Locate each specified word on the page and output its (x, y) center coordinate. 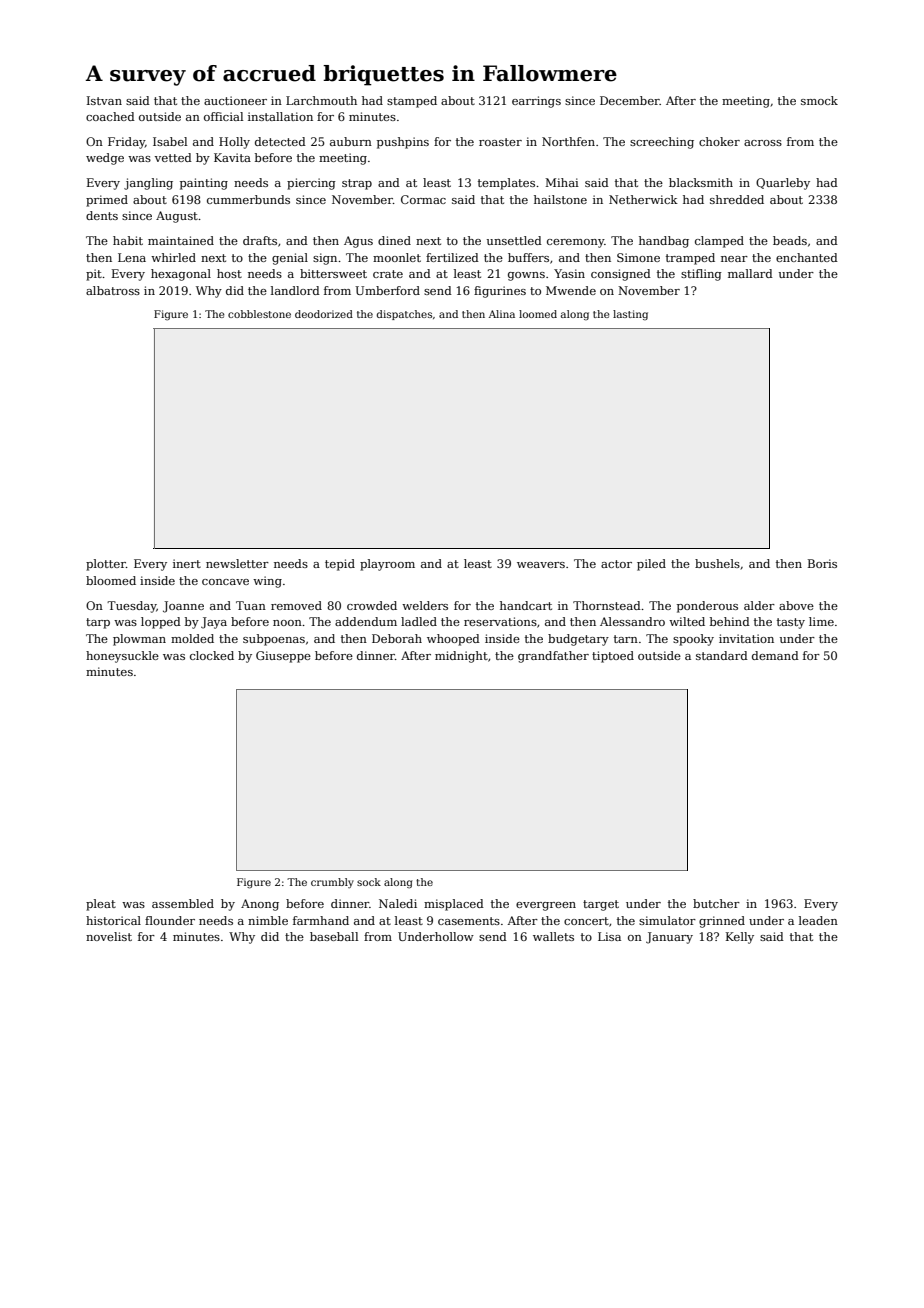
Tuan (251, 605)
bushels (717, 563)
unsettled (514, 240)
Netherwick (643, 199)
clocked (212, 655)
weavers (541, 565)
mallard (750, 273)
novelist (109, 936)
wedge (105, 159)
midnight (461, 657)
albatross (113, 290)
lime (821, 621)
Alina (502, 314)
